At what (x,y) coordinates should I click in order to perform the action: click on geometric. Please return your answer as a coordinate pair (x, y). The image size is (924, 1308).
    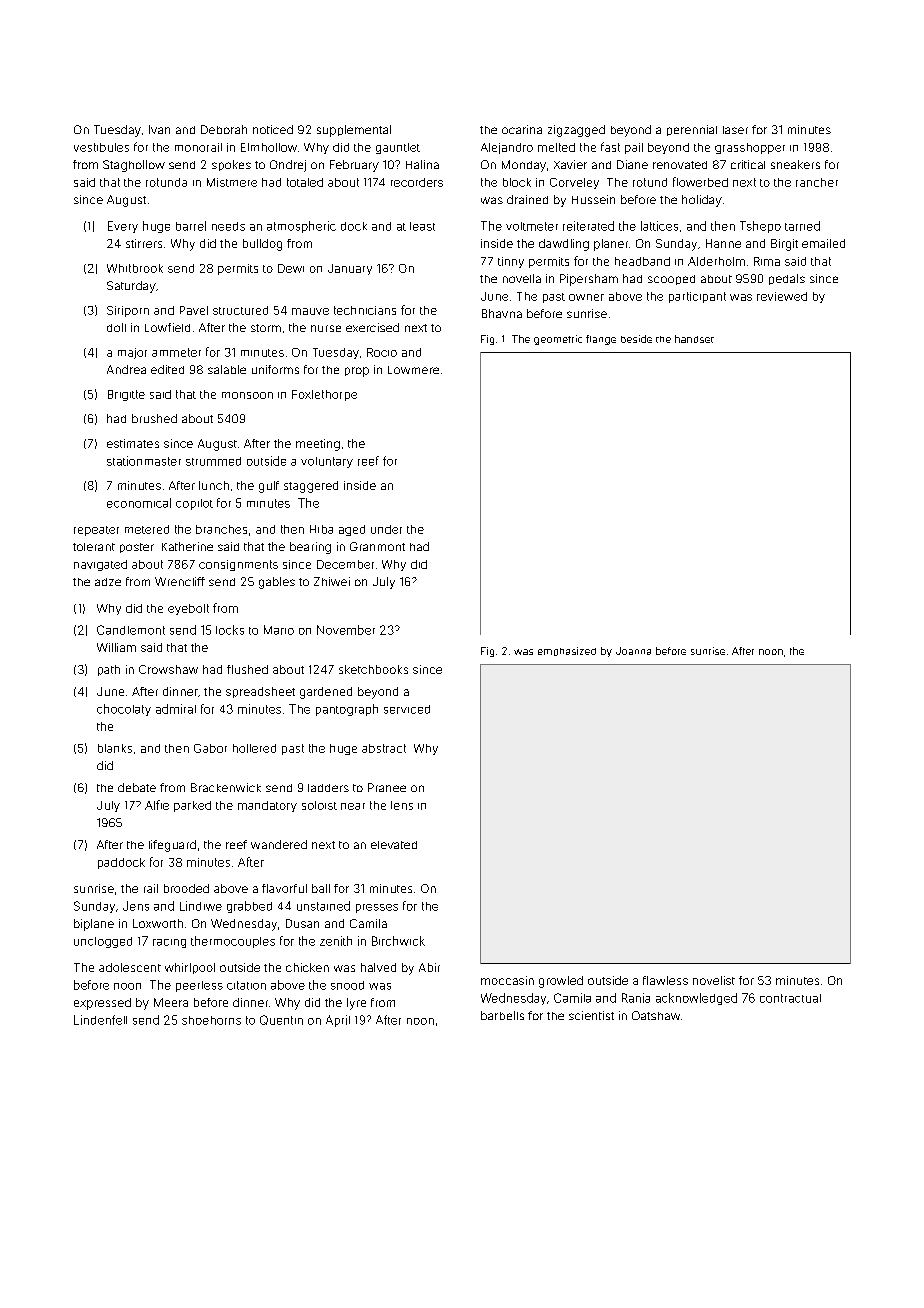
    Looking at the image, I should click on (558, 340).
